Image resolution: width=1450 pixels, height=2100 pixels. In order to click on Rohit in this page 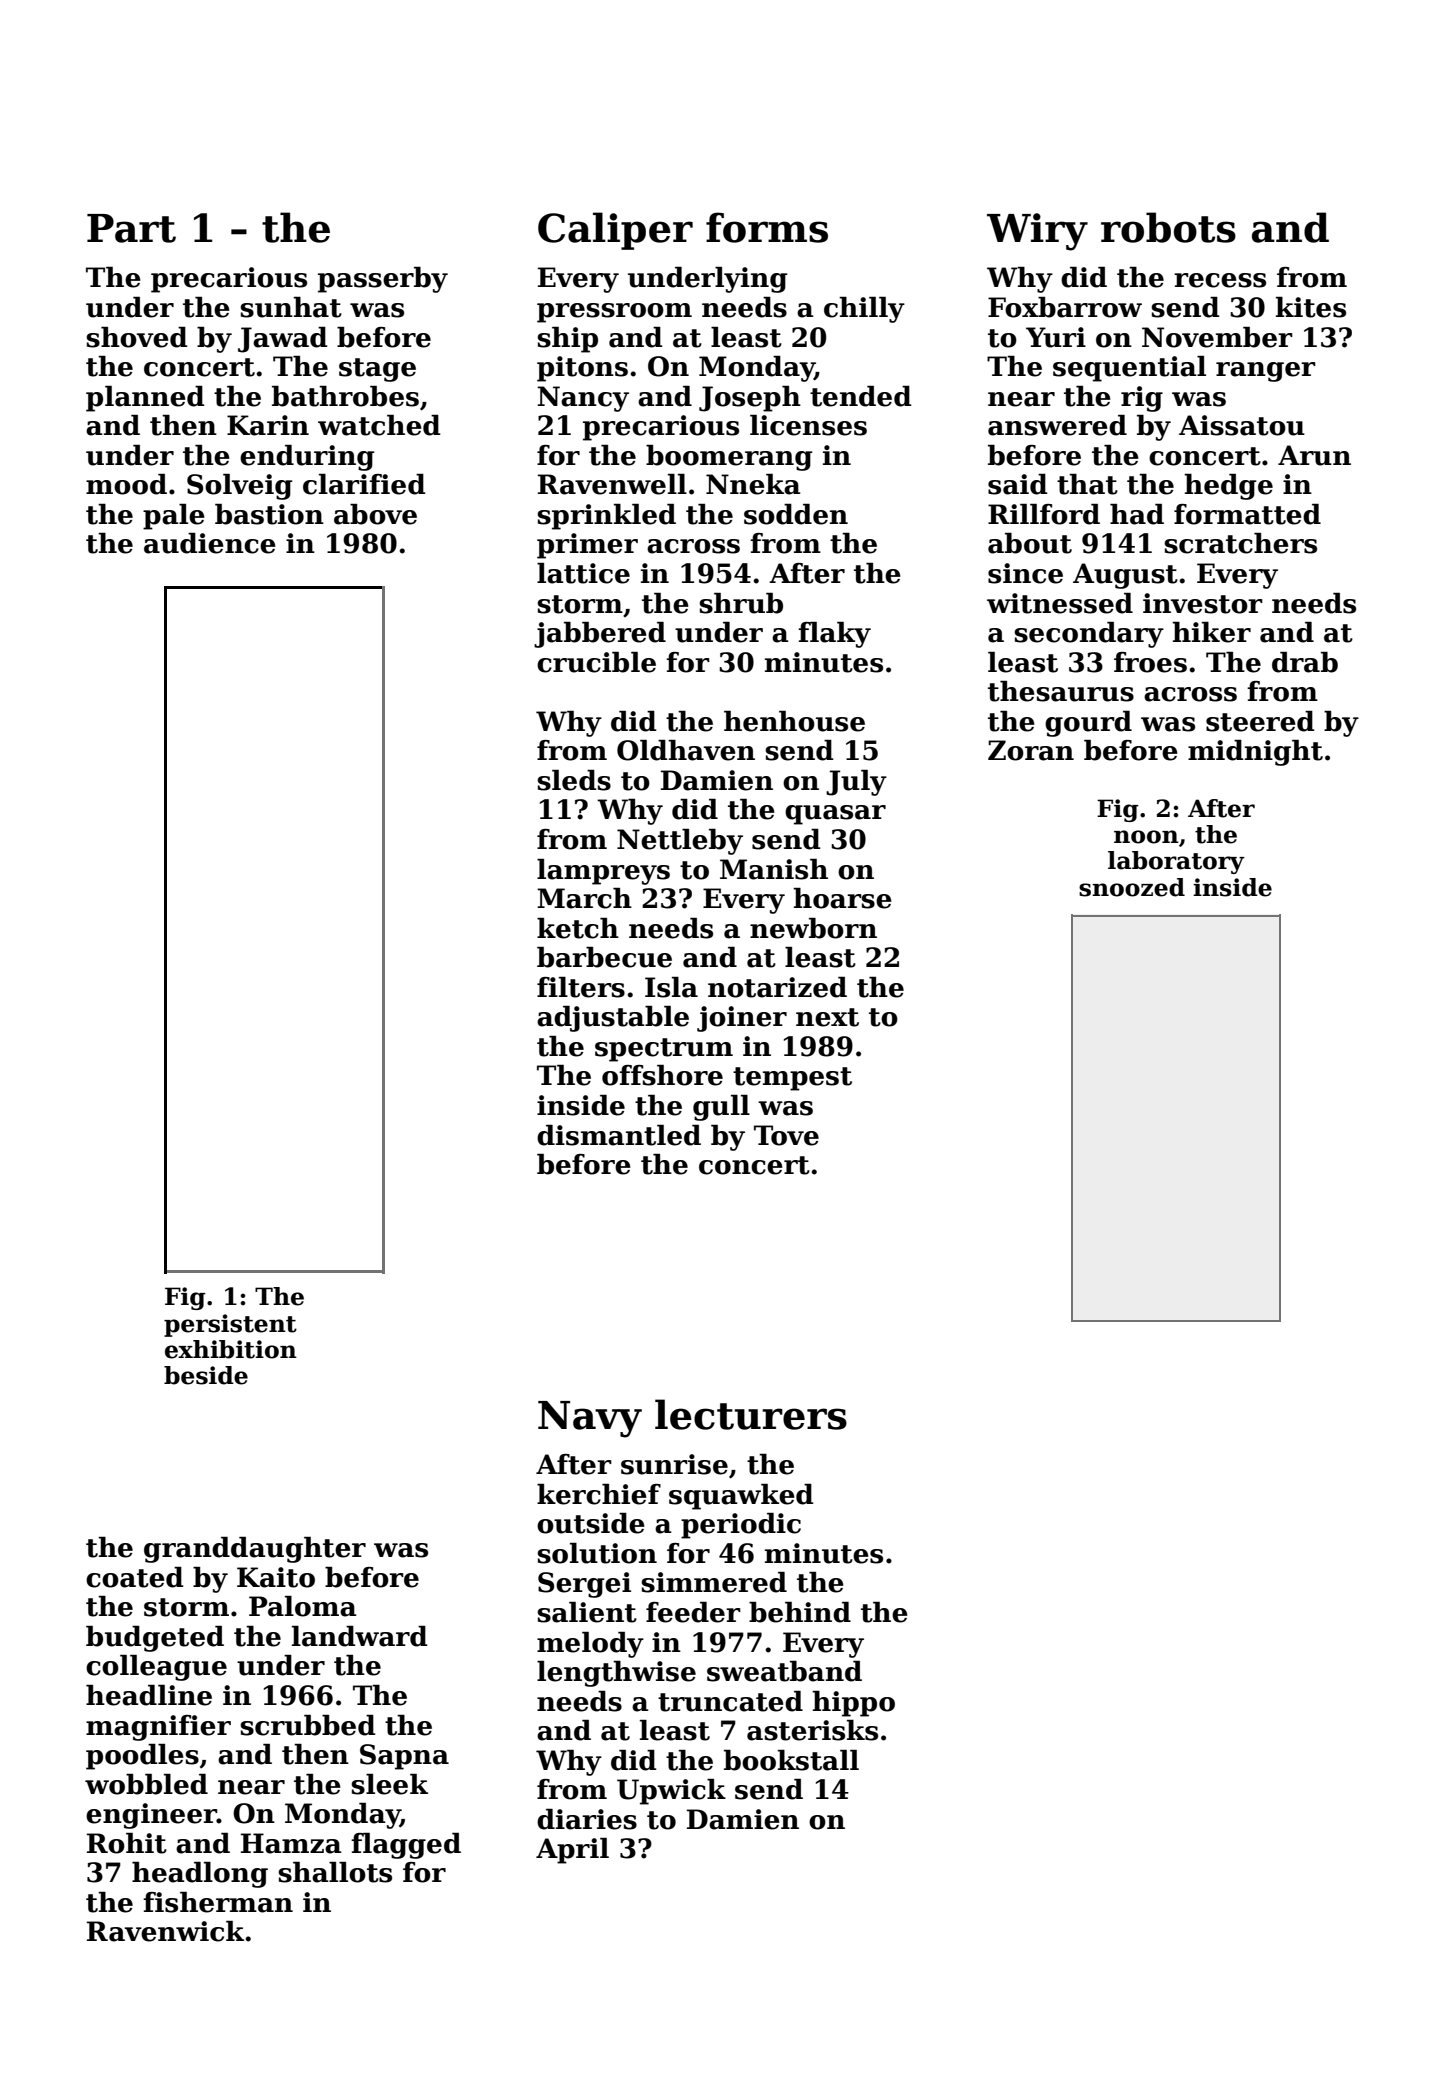, I will do `click(127, 1843)`.
